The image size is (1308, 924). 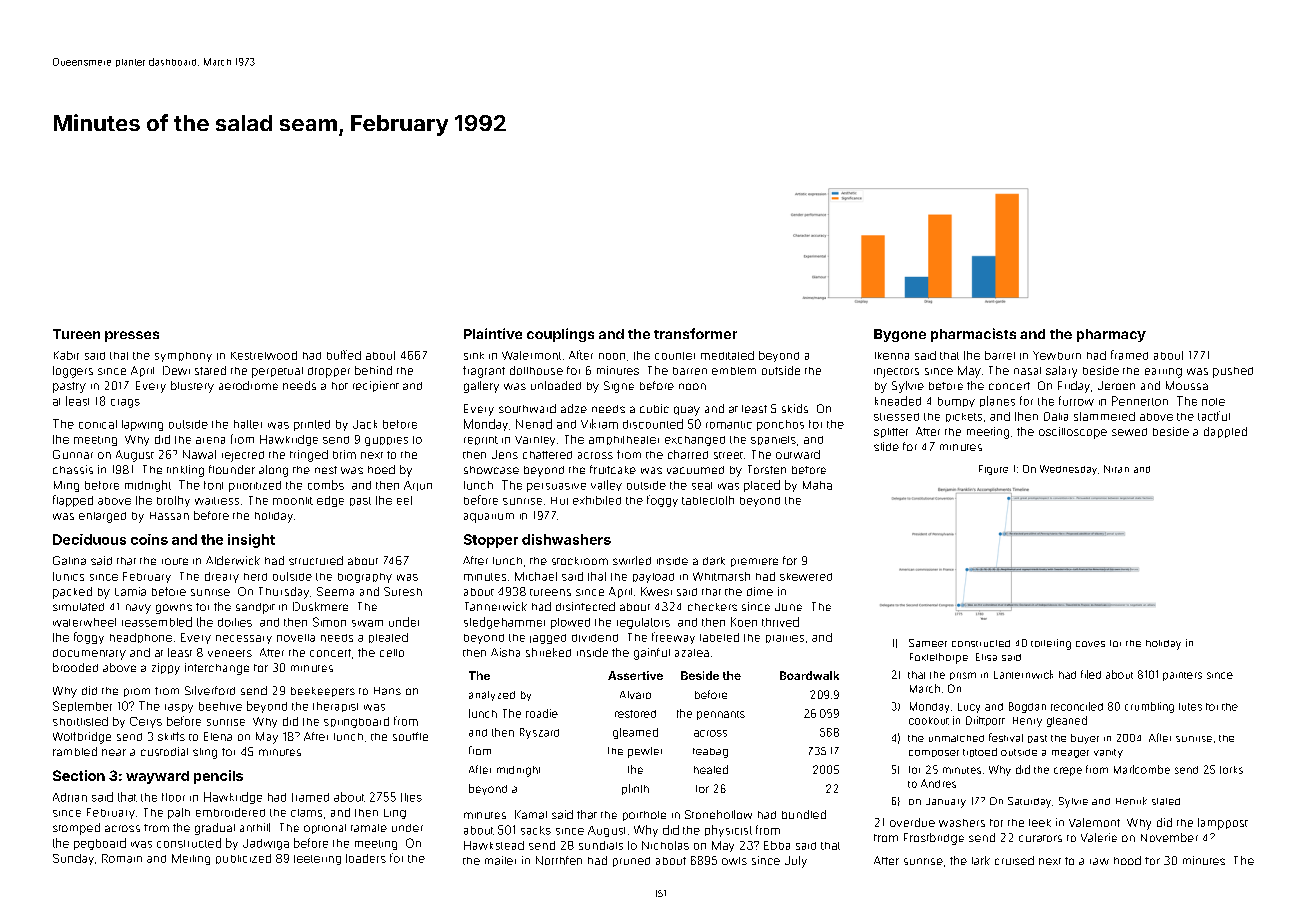 What do you see at coordinates (536, 576) in the page?
I see `Michael` at bounding box center [536, 576].
